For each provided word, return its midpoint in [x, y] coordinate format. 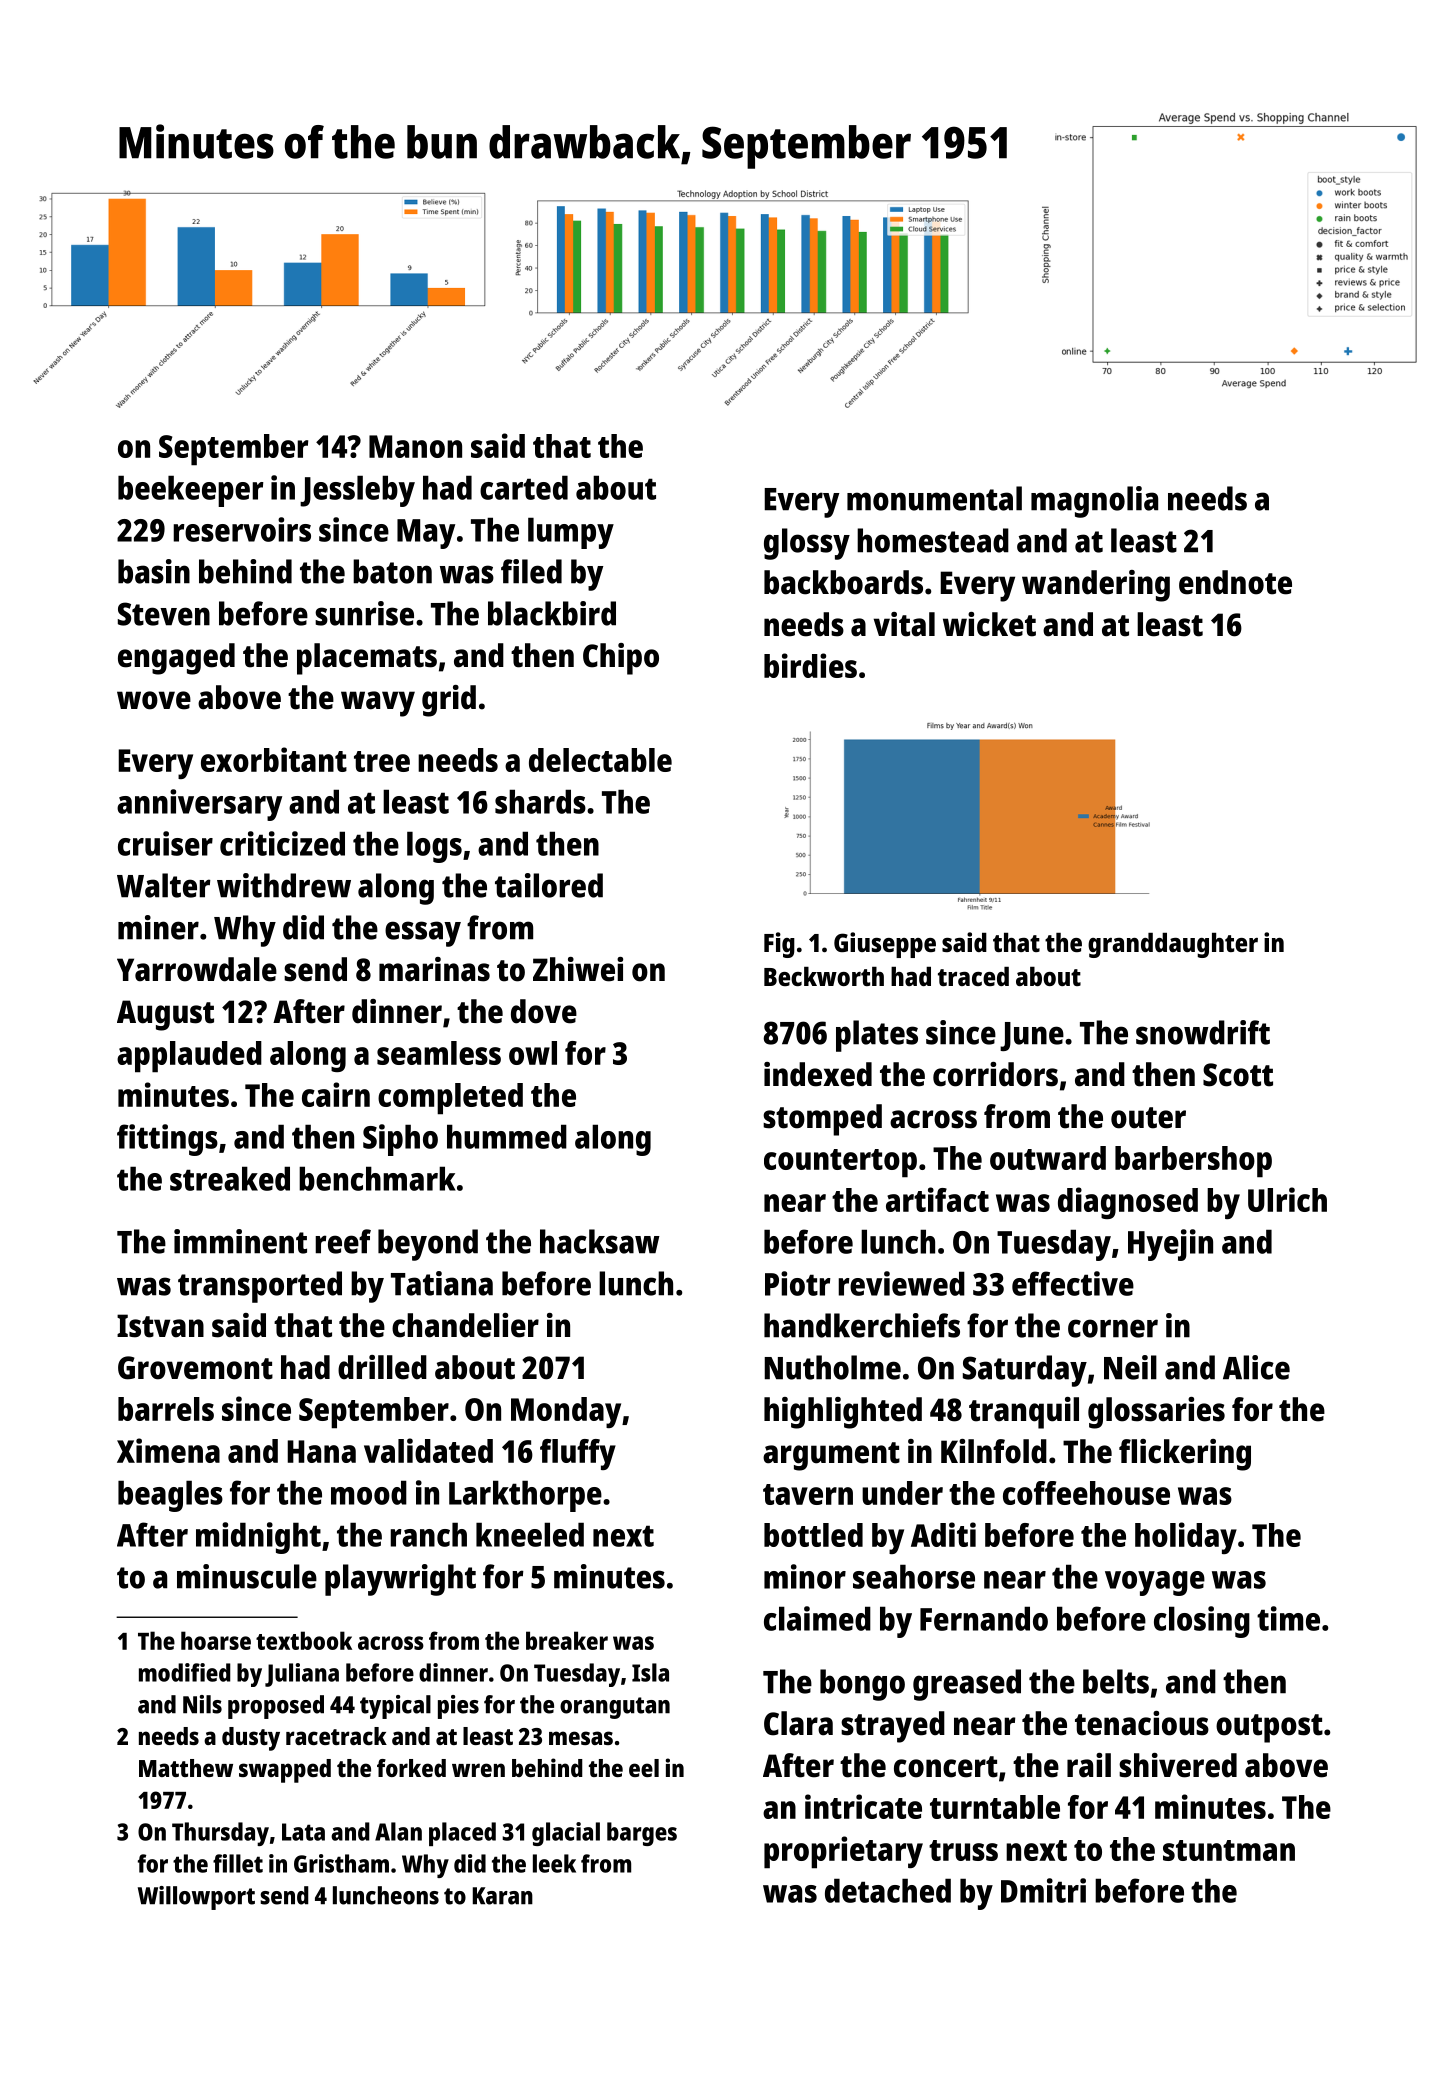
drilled [382, 1367]
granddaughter [1173, 945]
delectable [600, 760]
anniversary [199, 805]
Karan [503, 1896]
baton [392, 571]
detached [888, 1890]
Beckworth [824, 976]
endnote [1235, 582]
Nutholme [832, 1367]
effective [1073, 1283]
